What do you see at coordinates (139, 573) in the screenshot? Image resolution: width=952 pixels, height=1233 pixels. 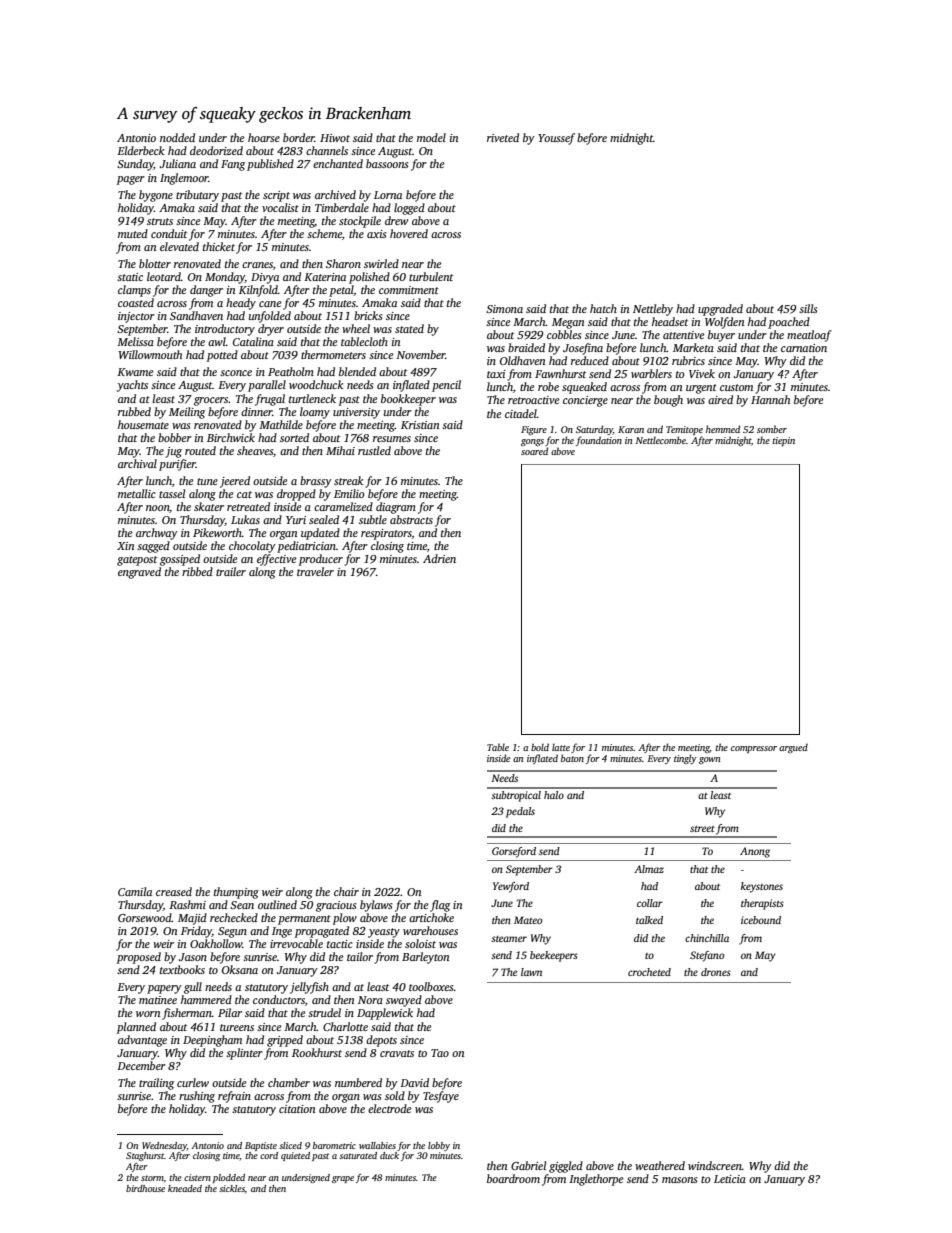 I see `engraved` at bounding box center [139, 573].
